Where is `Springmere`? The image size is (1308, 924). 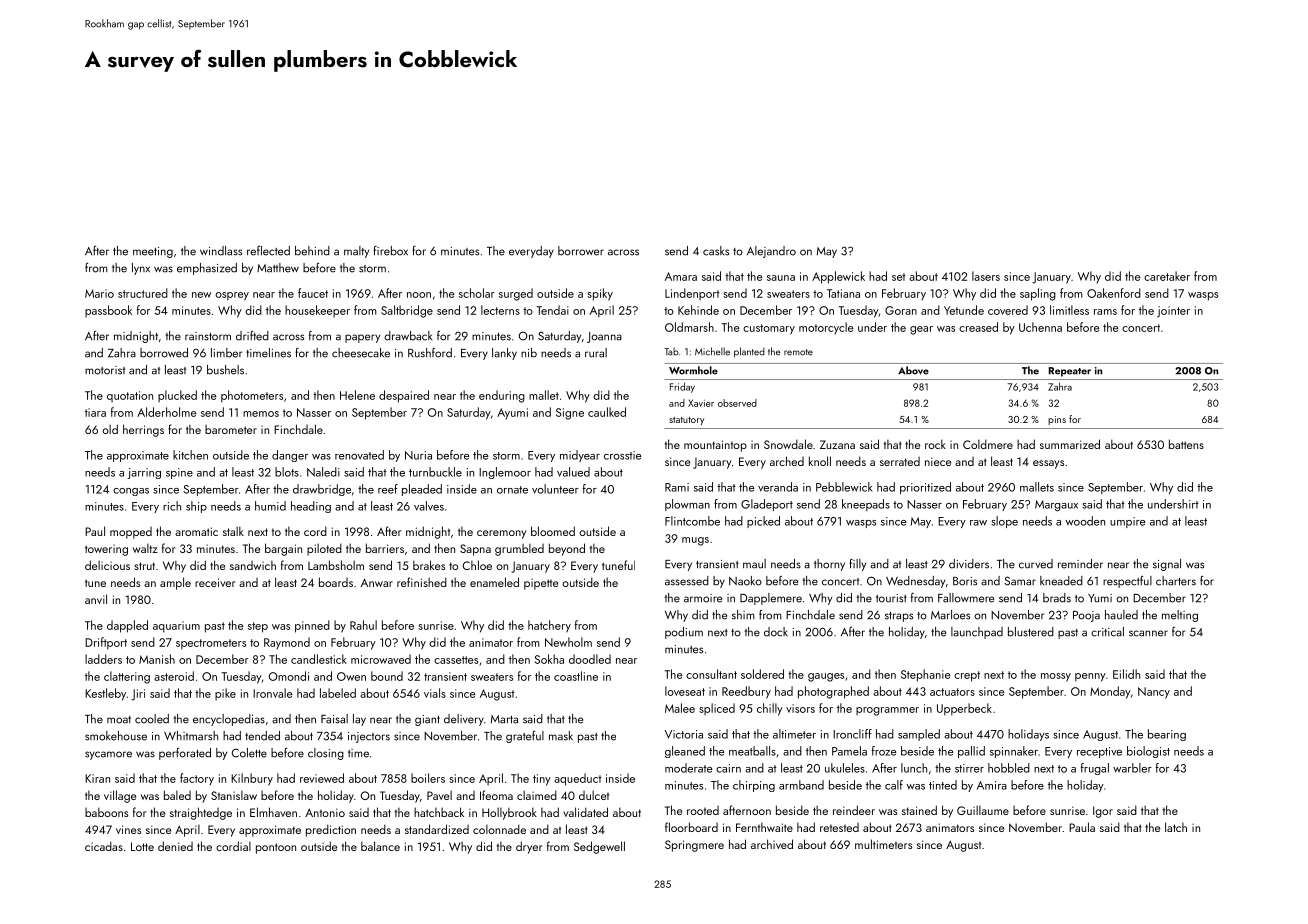
Springmere is located at coordinates (694, 846).
